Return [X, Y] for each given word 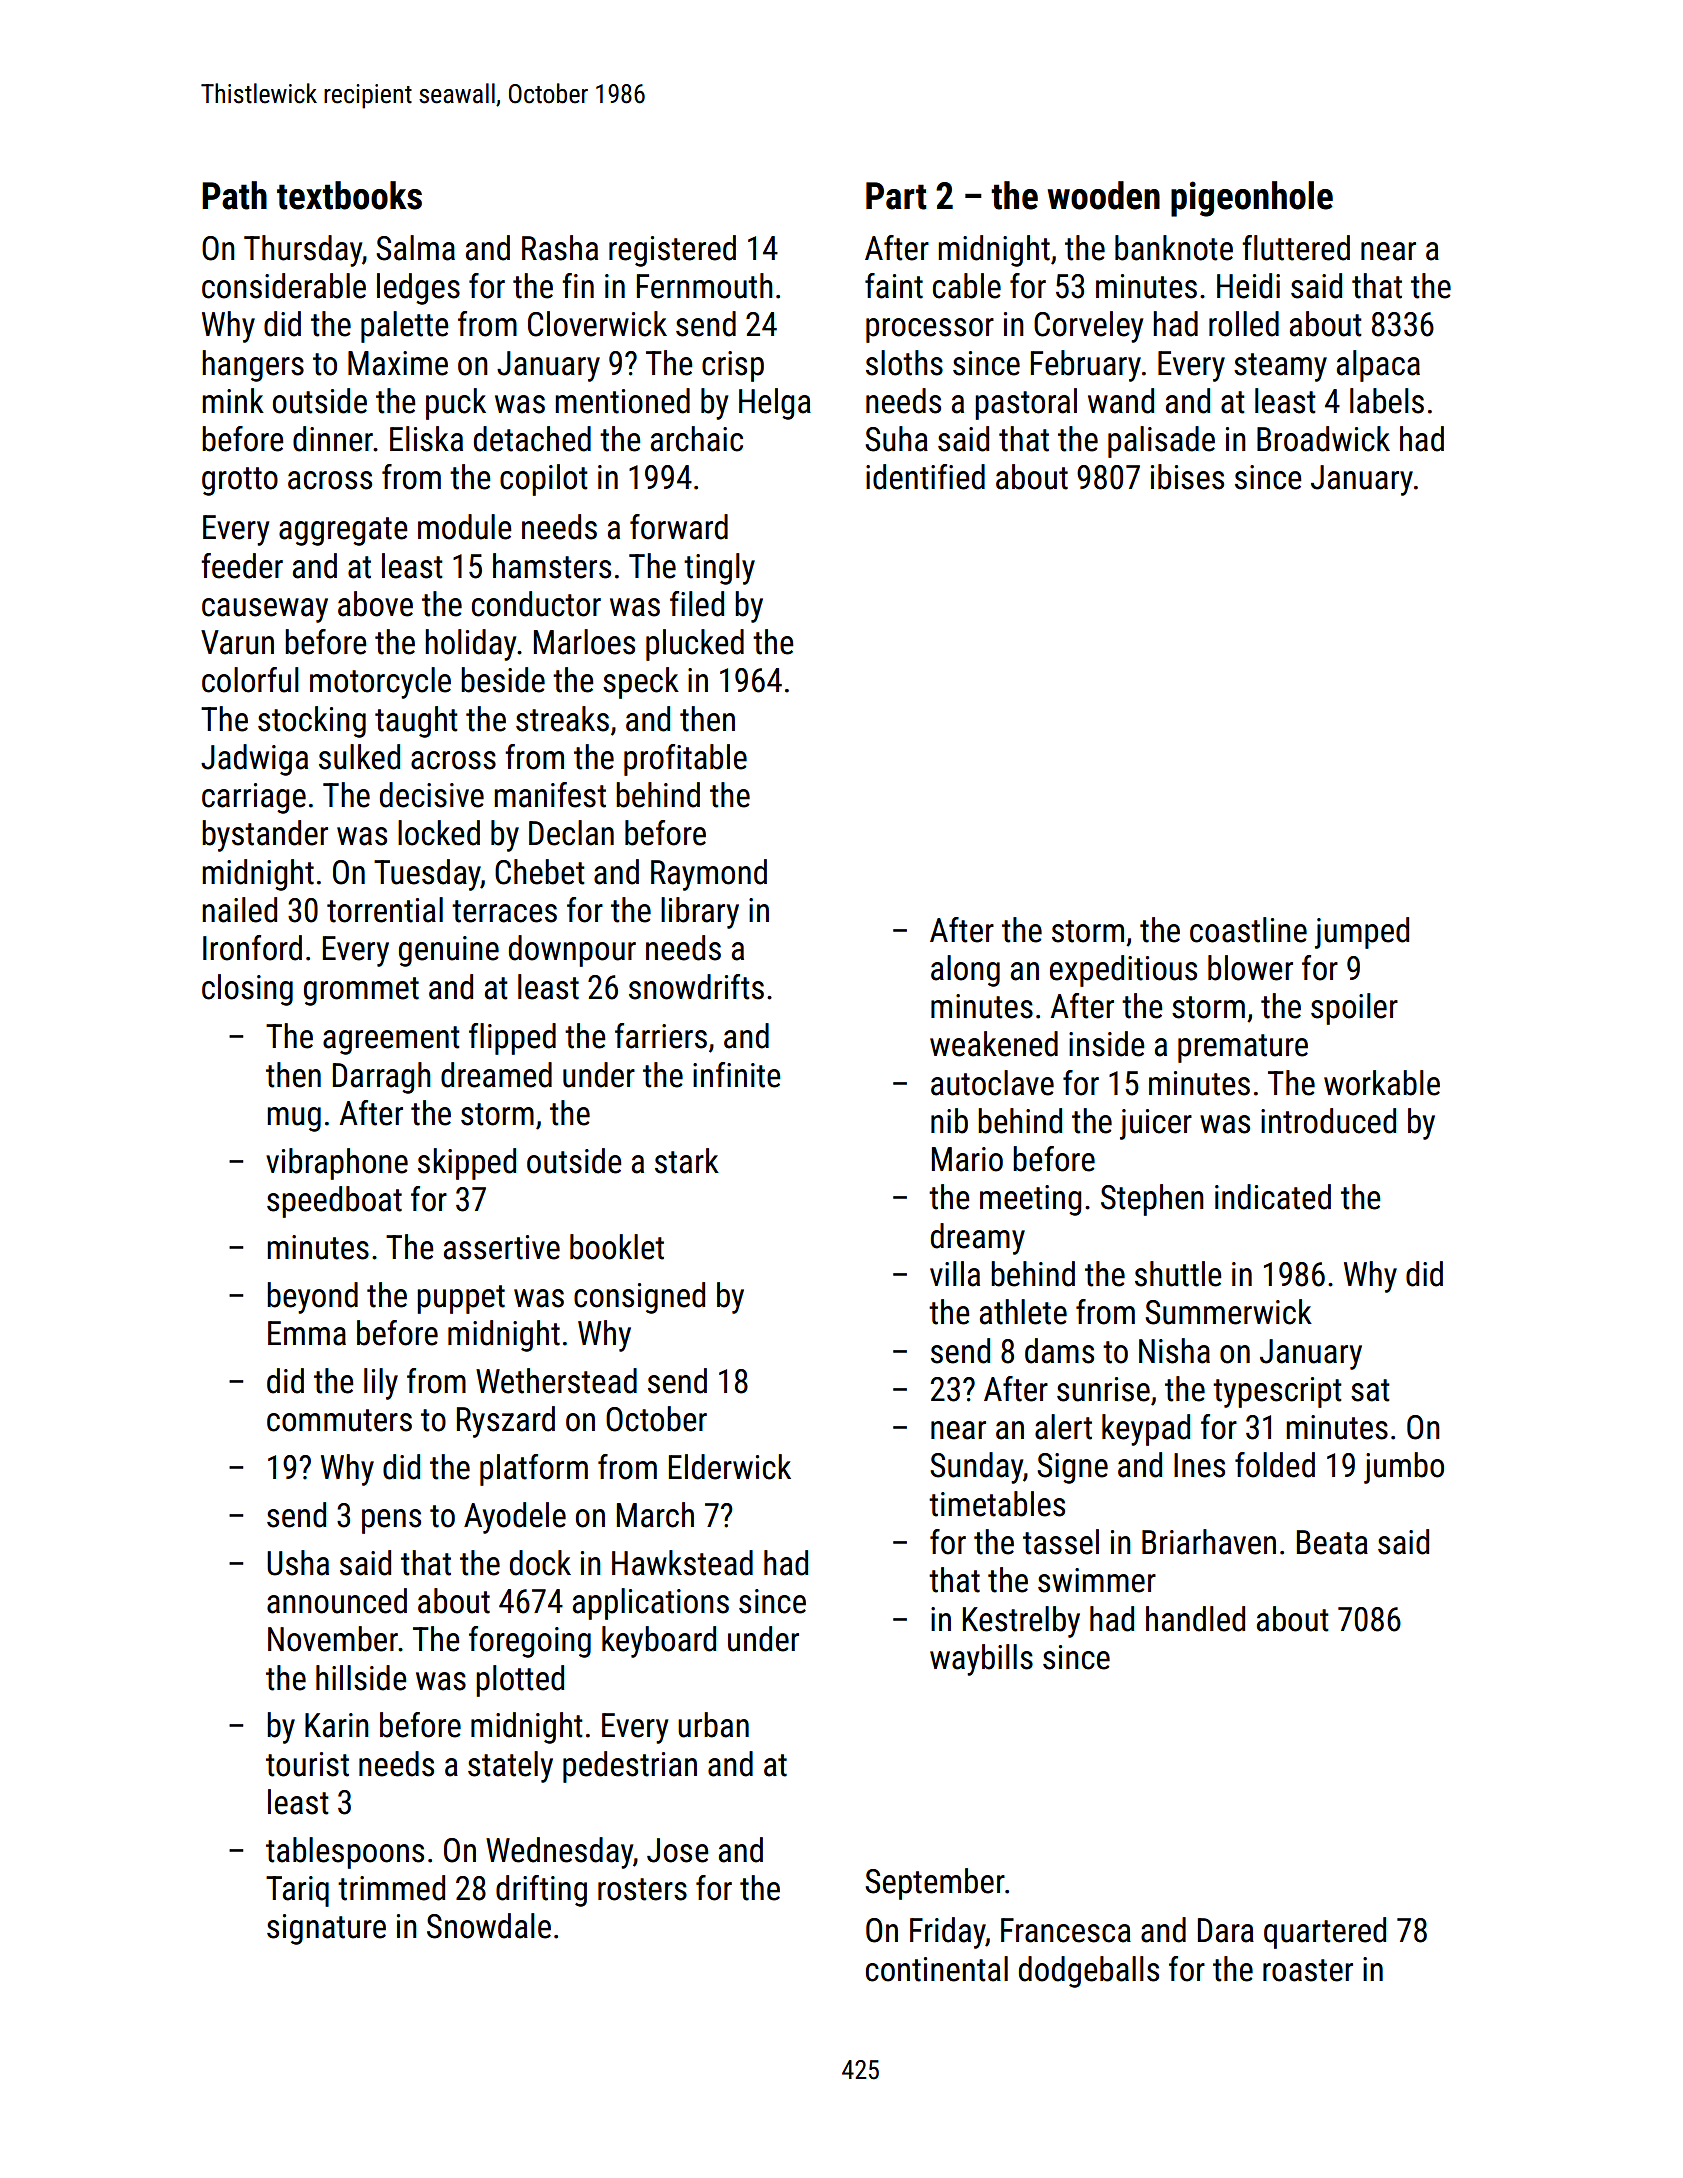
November [333, 1639]
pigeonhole [1252, 199]
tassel [1061, 1542]
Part [896, 196]
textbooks [349, 195]
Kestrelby [1021, 1622]
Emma [307, 1333]
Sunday [976, 1468]
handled [1195, 1619]
